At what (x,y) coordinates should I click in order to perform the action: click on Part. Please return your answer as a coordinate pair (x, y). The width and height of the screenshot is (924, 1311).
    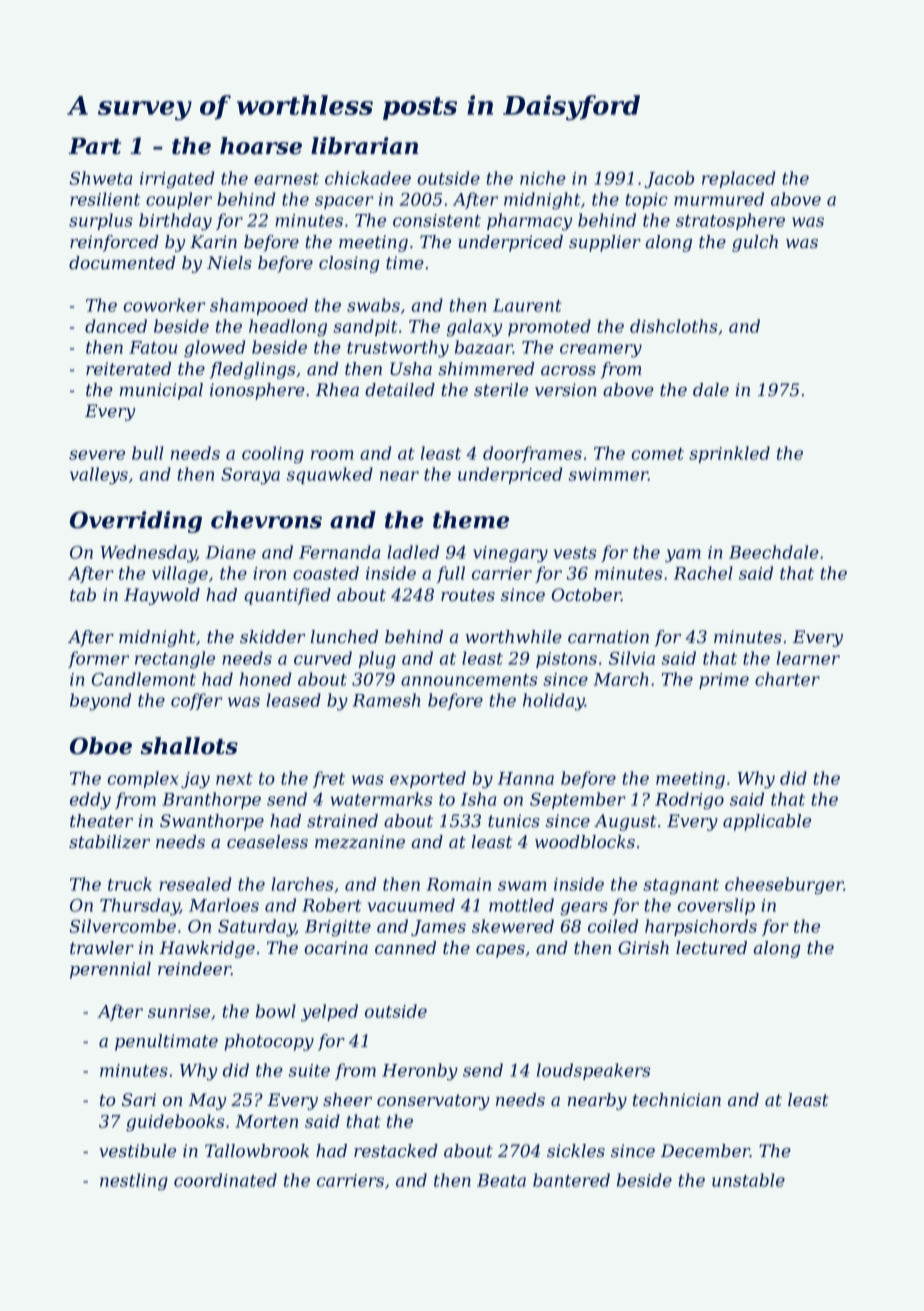
    Looking at the image, I should click on (94, 146).
